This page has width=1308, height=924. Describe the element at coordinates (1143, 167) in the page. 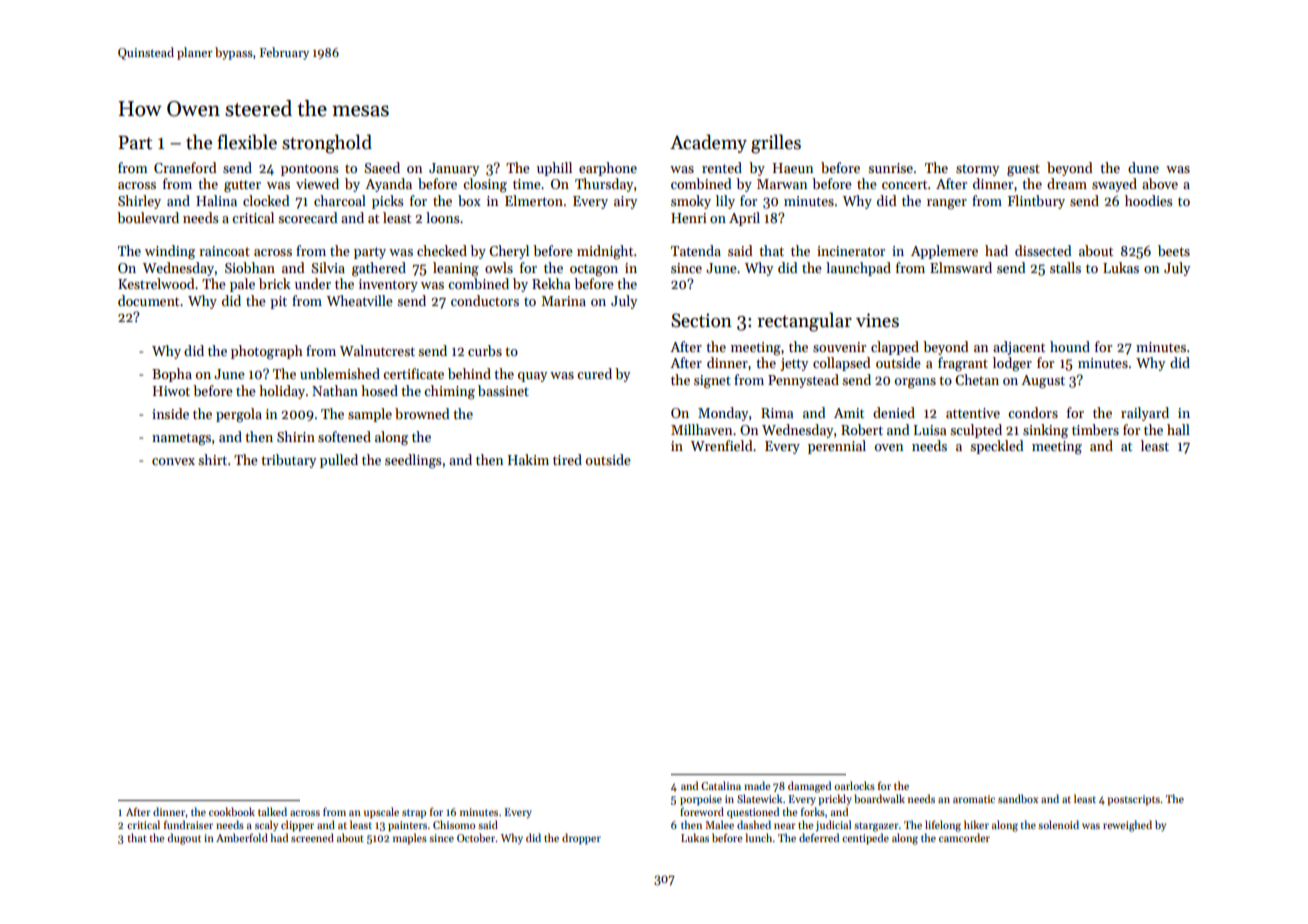

I see `dune` at that location.
